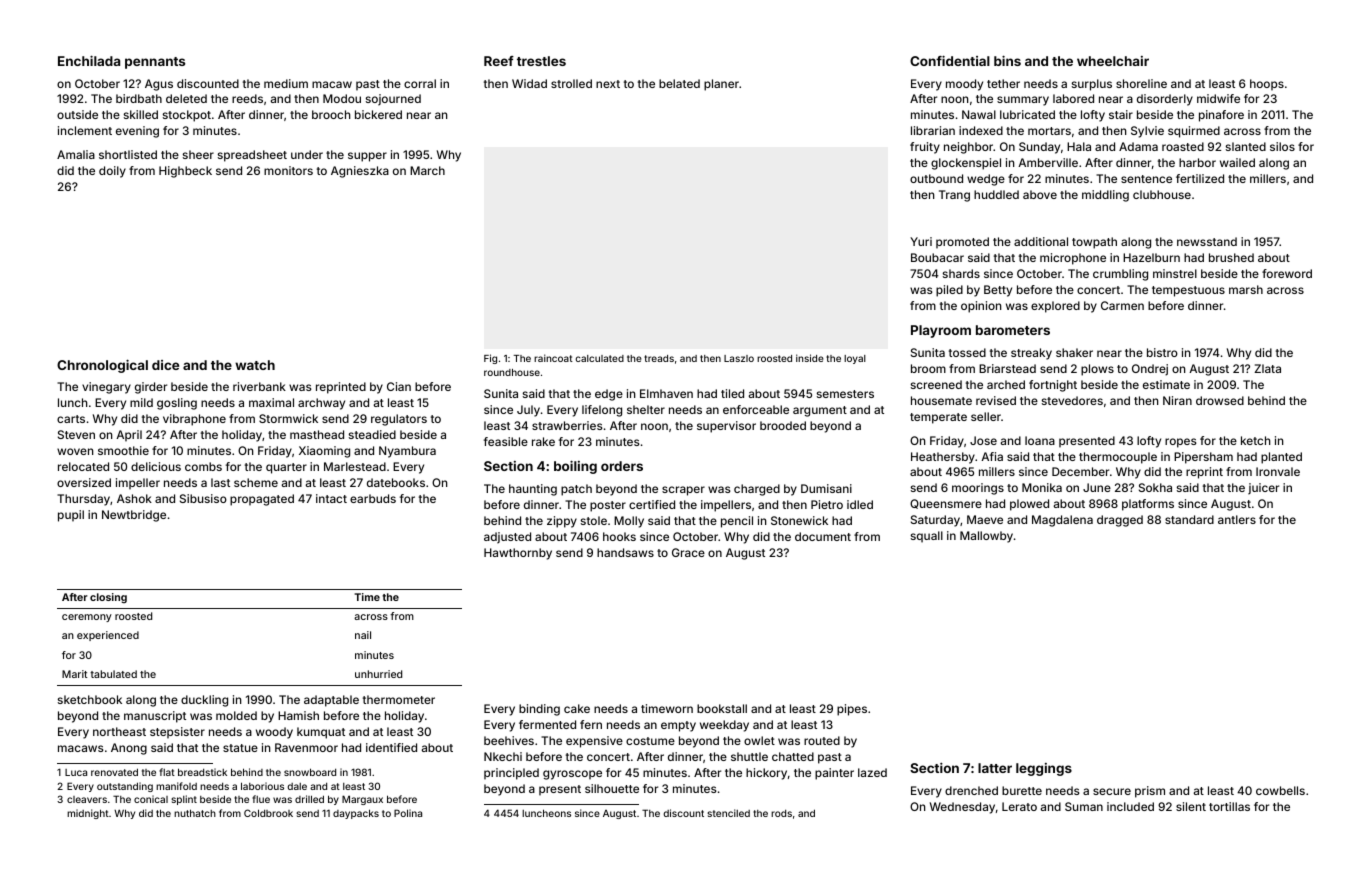 This document has height=887, width=1372. What do you see at coordinates (728, 813) in the document?
I see `stenciled` at bounding box center [728, 813].
